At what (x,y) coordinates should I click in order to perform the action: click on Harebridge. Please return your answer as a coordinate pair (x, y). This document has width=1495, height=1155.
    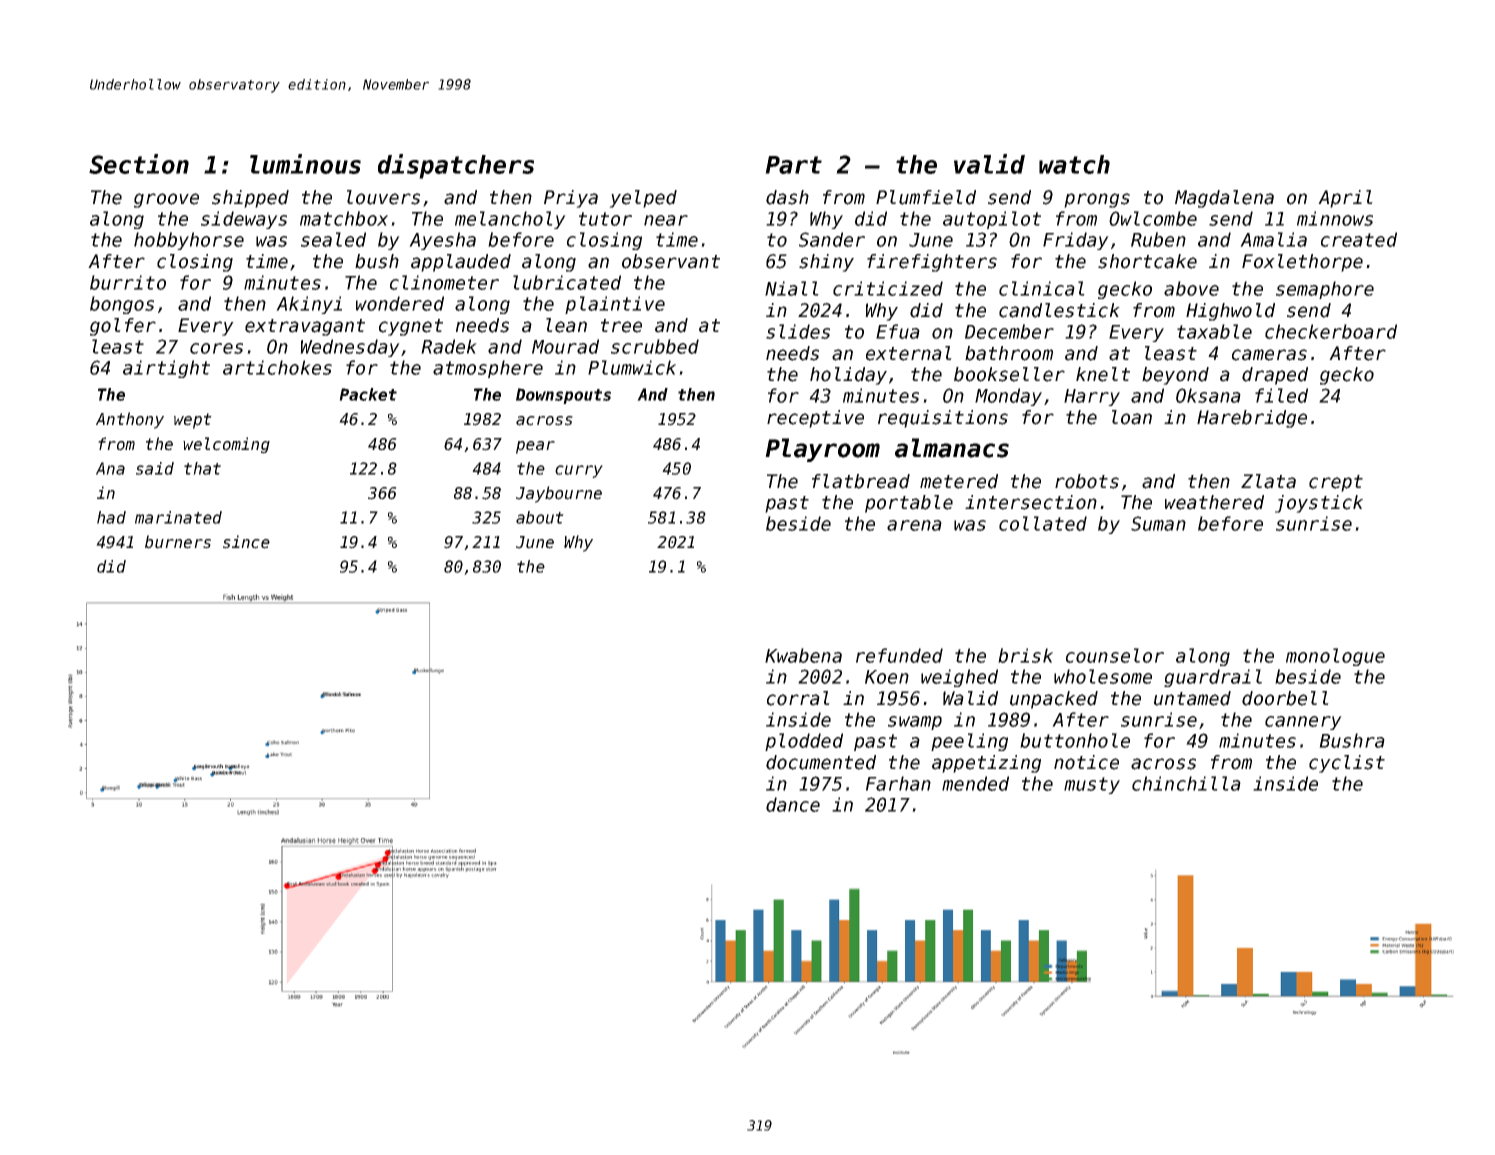
    Looking at the image, I should click on (1252, 419).
